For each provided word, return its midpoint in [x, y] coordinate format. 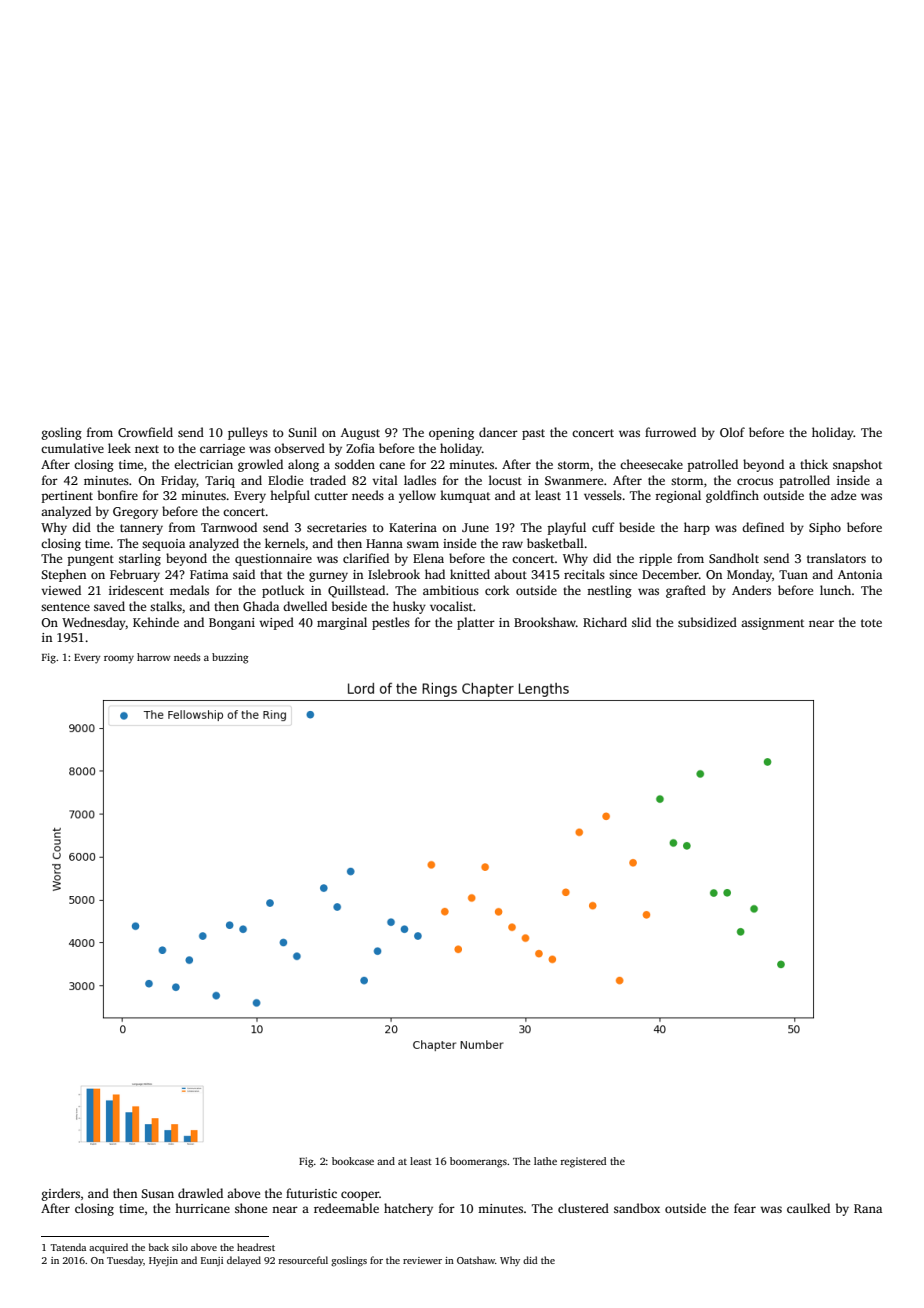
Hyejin [163, 1261]
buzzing [230, 658]
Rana [868, 1208]
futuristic [311, 1193]
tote [871, 623]
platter [476, 623]
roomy [119, 659]
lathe [545, 1161]
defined [763, 527]
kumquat [465, 496]
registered [583, 1162]
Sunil [302, 432]
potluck [283, 591]
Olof [732, 432]
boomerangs [478, 1162]
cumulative [72, 448]
